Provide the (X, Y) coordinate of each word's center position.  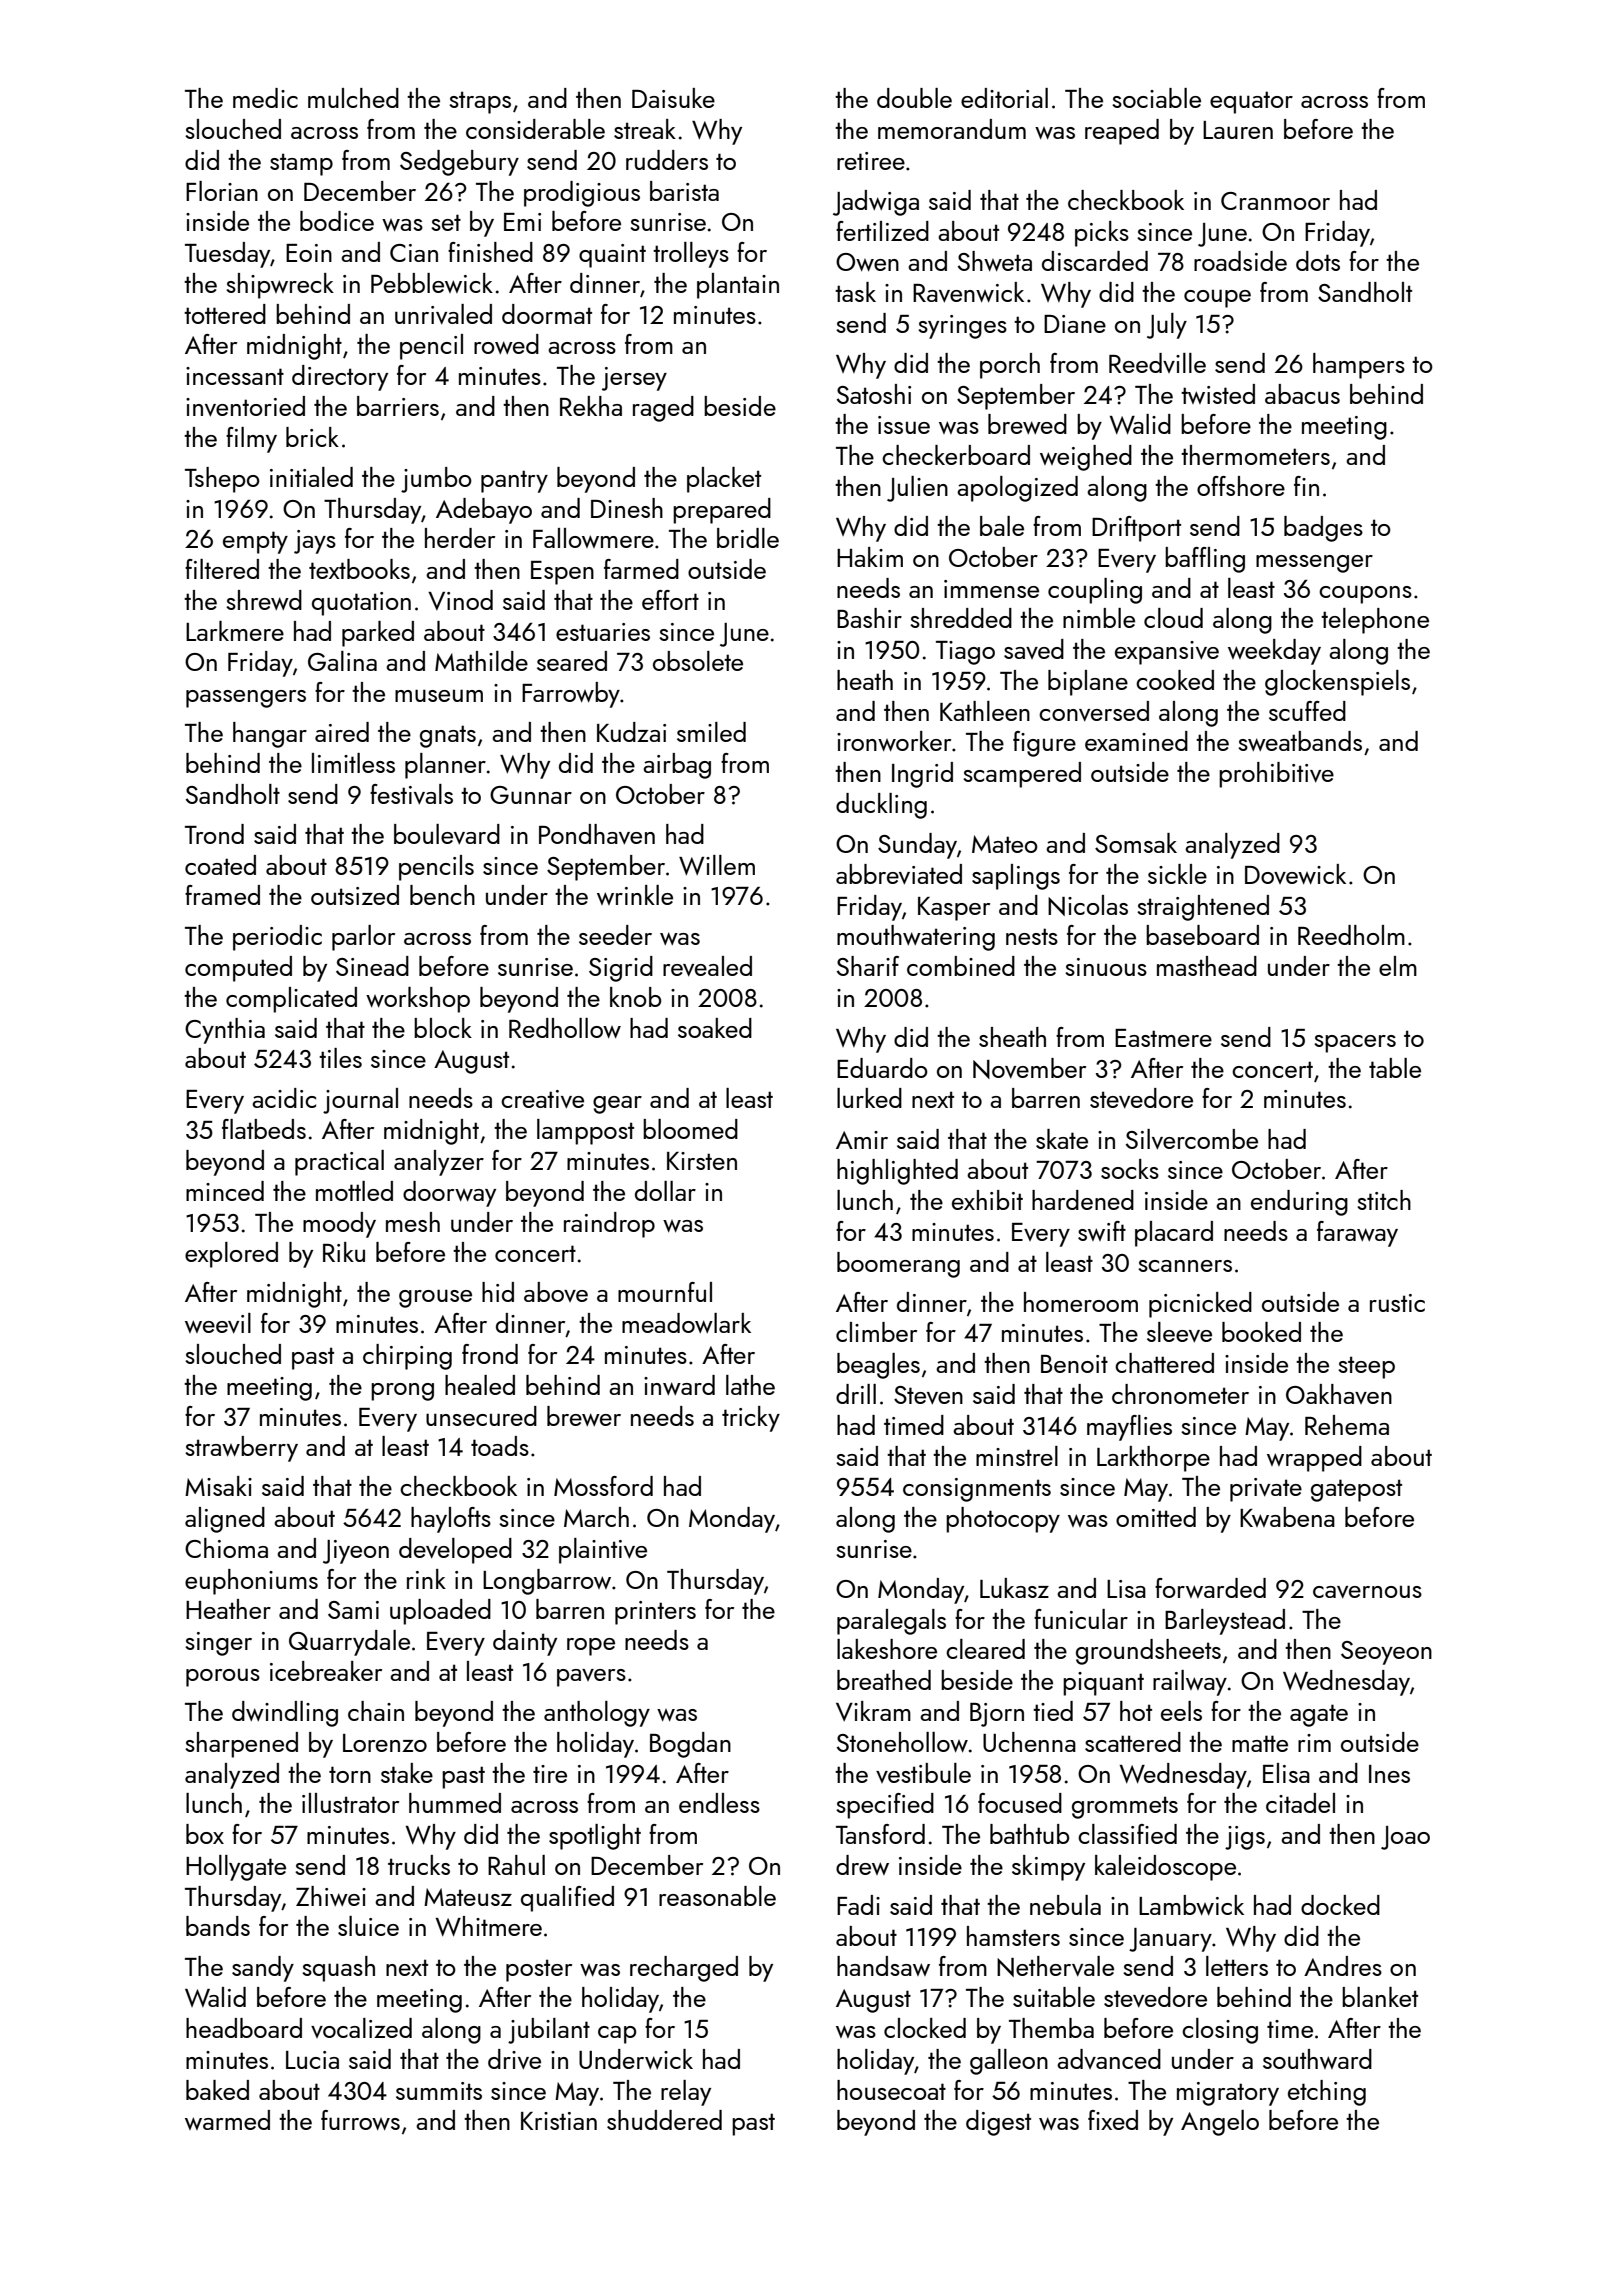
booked (1261, 1332)
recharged (684, 1969)
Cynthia (225, 1031)
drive (514, 2059)
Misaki (218, 1486)
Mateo (1005, 844)
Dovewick (1295, 874)
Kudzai (631, 732)
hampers (1359, 366)
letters (1237, 1966)
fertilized (882, 231)
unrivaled (443, 314)
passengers (246, 699)
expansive (1167, 653)
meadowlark (686, 1323)
